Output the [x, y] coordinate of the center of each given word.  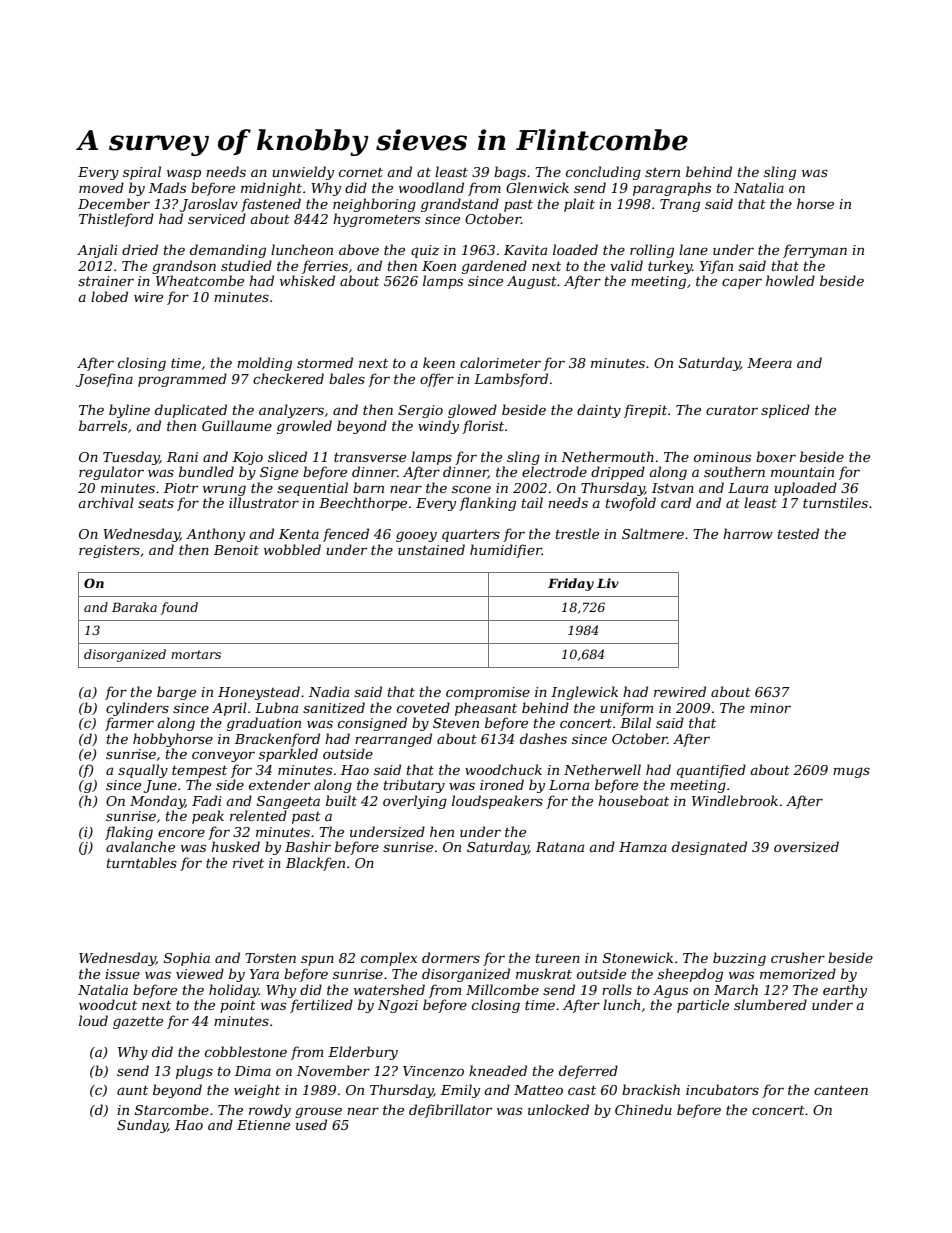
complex [389, 959]
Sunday [142, 1126]
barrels [103, 425]
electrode [554, 471]
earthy [845, 991]
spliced [785, 411]
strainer [106, 281]
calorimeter [500, 362]
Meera [769, 363]
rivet [248, 863]
